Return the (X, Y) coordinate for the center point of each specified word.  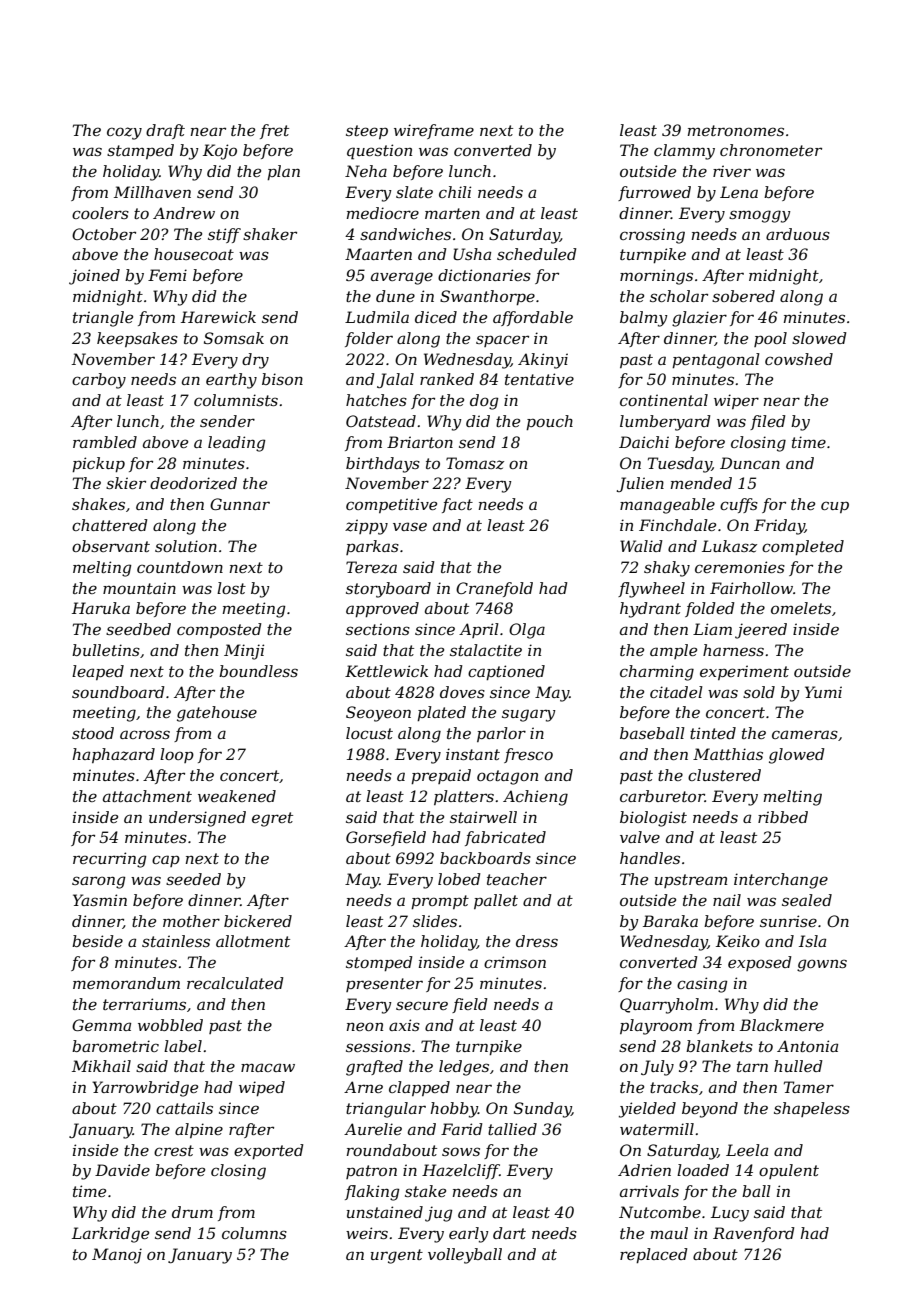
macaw (268, 1067)
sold (759, 692)
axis (404, 1025)
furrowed (654, 193)
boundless (258, 671)
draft (165, 131)
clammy (684, 152)
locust (369, 733)
